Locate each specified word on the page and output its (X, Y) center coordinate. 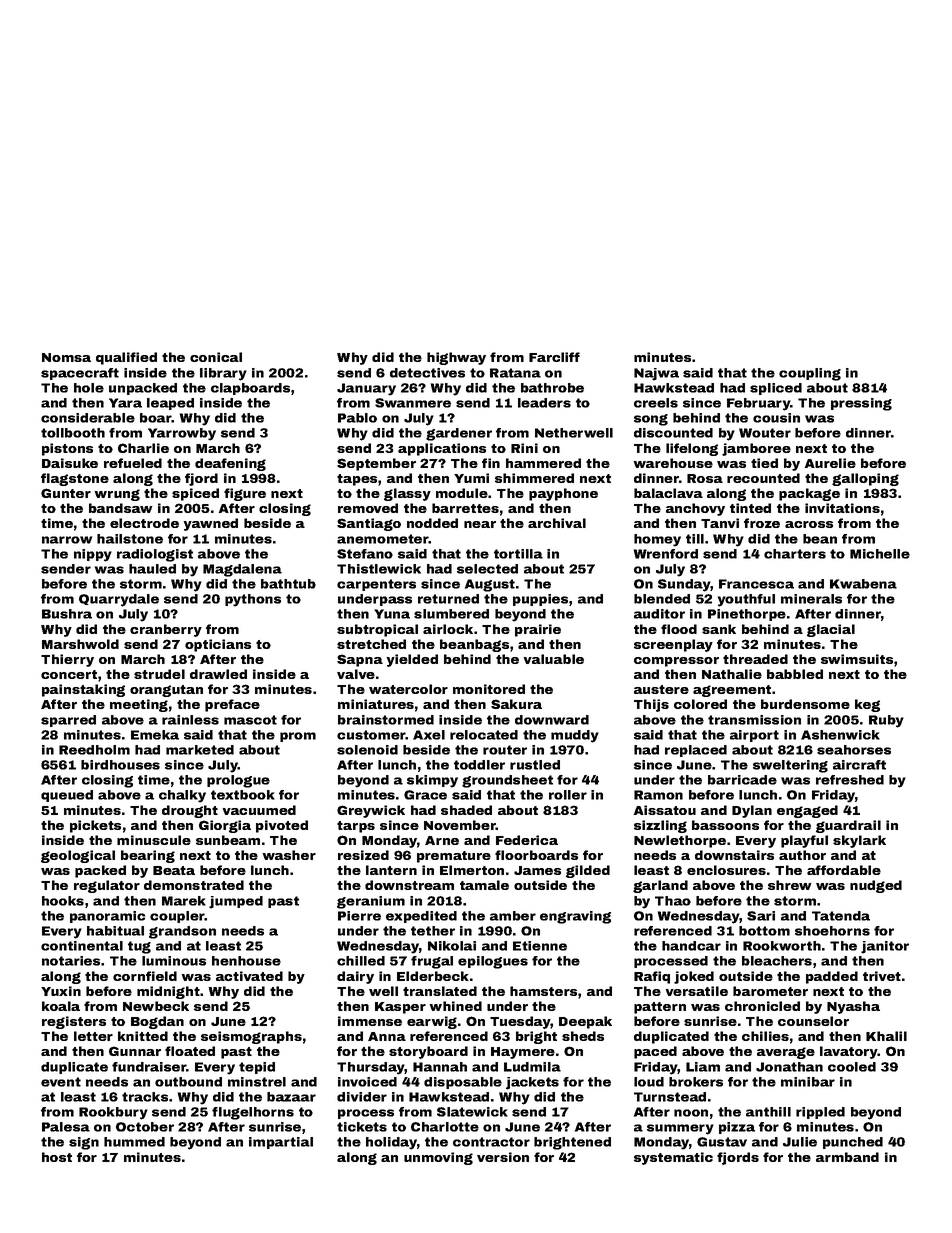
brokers (696, 1082)
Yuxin (61, 991)
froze (762, 523)
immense (370, 1021)
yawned (210, 524)
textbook (243, 795)
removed (368, 508)
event (61, 1082)
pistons (67, 449)
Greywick (371, 811)
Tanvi (720, 523)
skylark (859, 841)
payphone (563, 494)
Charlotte (445, 1127)
